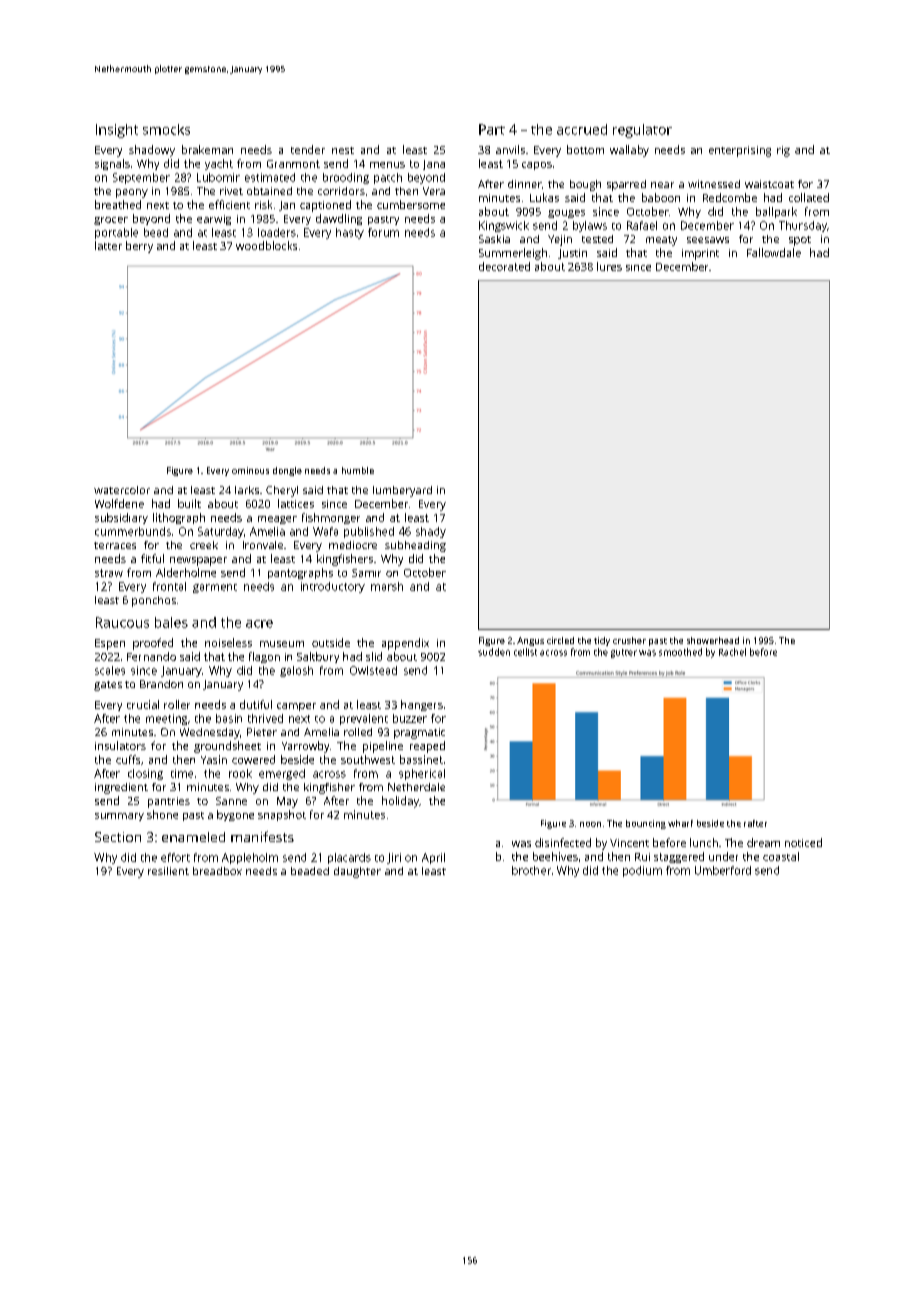 The image size is (924, 1308). What do you see at coordinates (108, 245) in the document?
I see `latter` at bounding box center [108, 245].
